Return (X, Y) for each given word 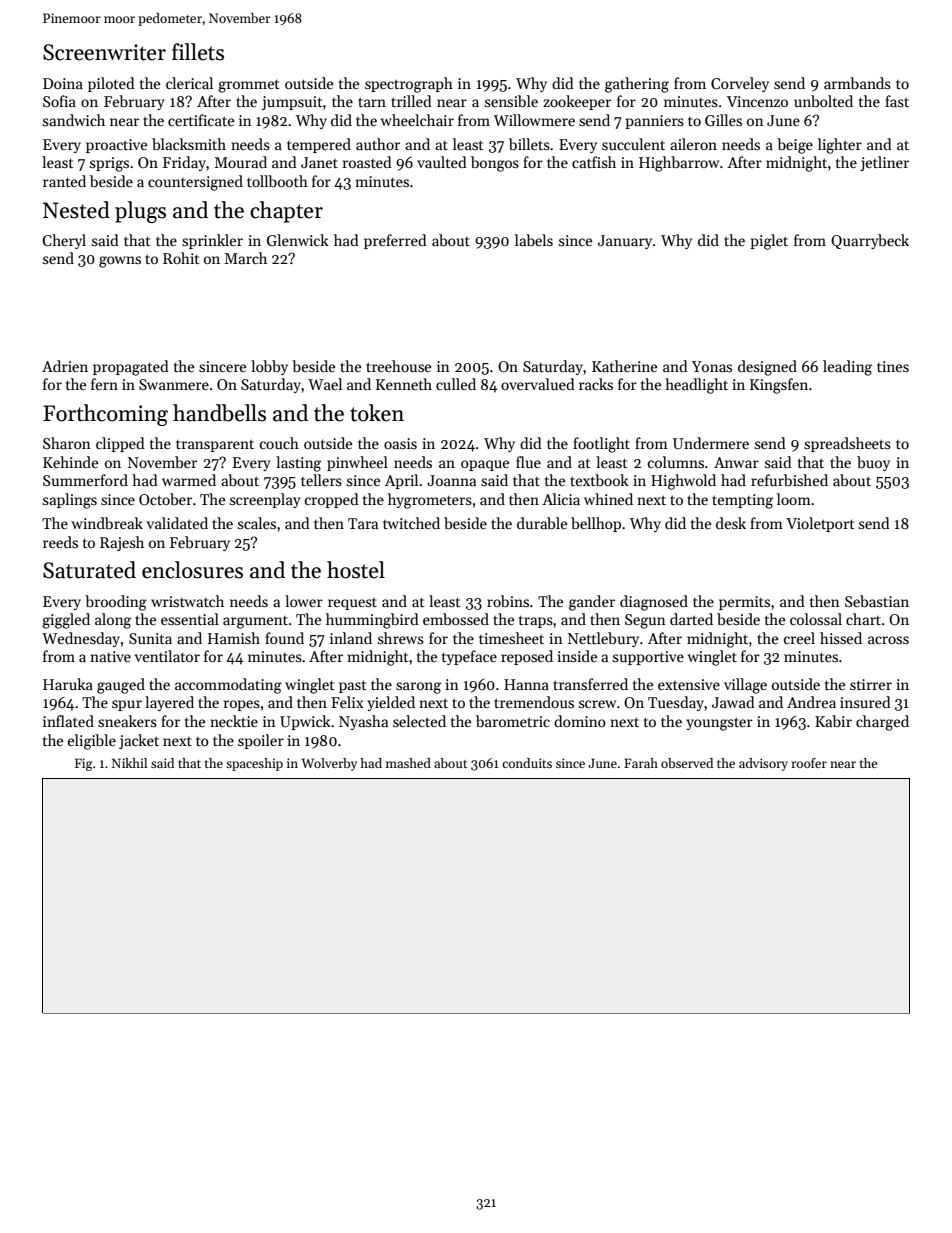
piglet (769, 242)
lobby (269, 367)
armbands (857, 83)
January (625, 242)
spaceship (254, 764)
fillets (198, 52)
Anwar (736, 462)
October (165, 499)
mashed (408, 763)
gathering (637, 85)
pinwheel (357, 463)
